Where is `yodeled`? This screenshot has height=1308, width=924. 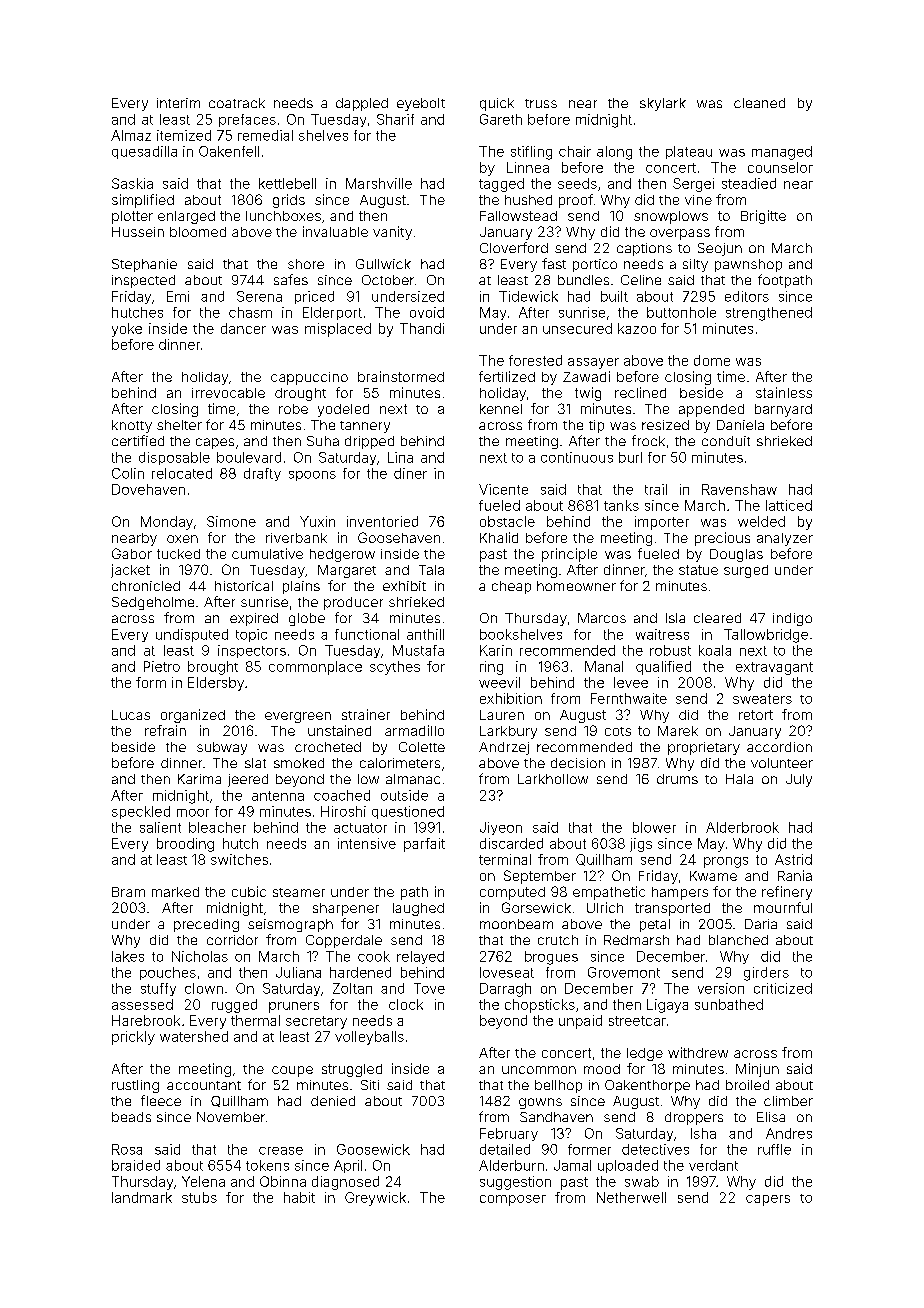 yodeled is located at coordinates (343, 410).
